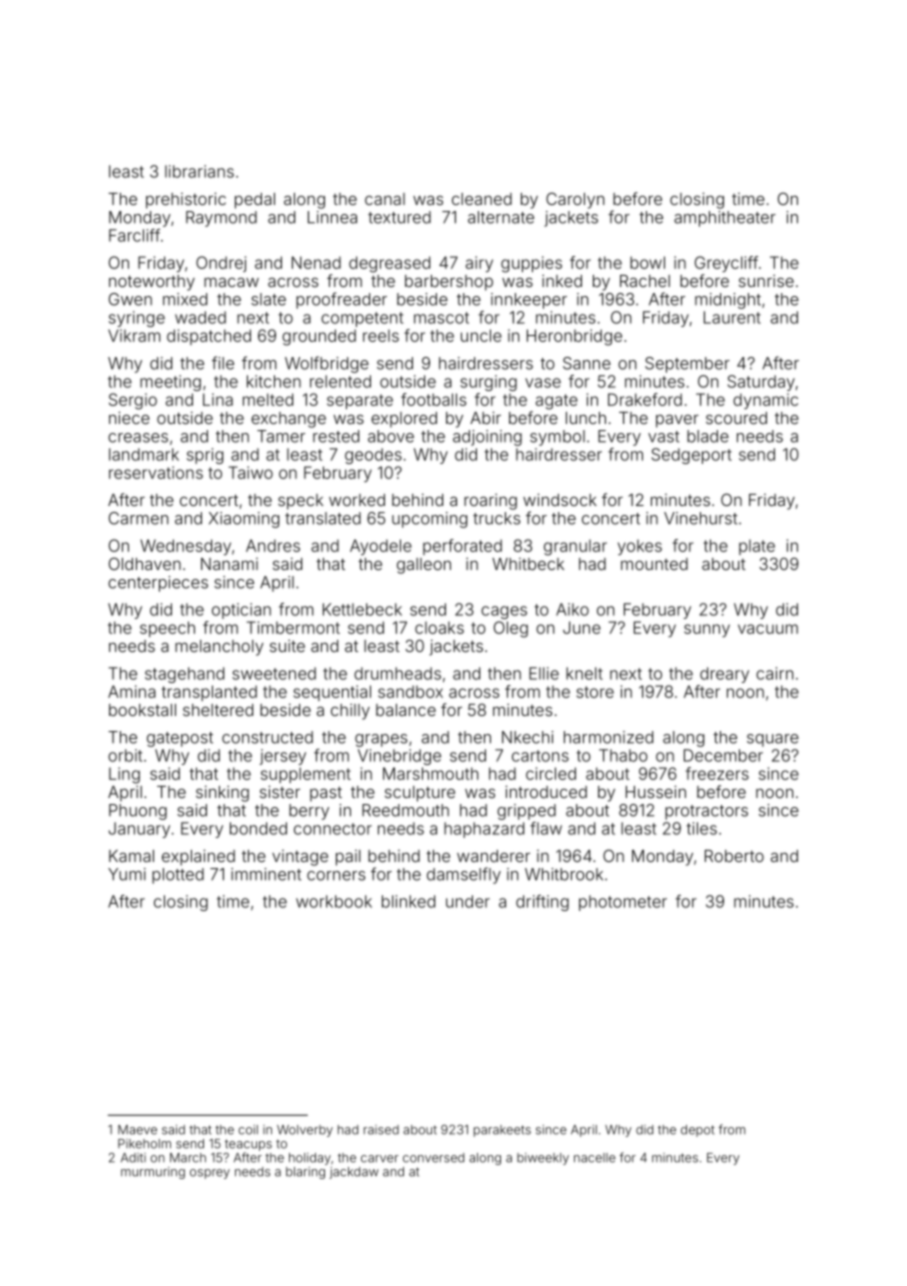 This document has height=1286, width=907. I want to click on librarians, so click(199, 171).
